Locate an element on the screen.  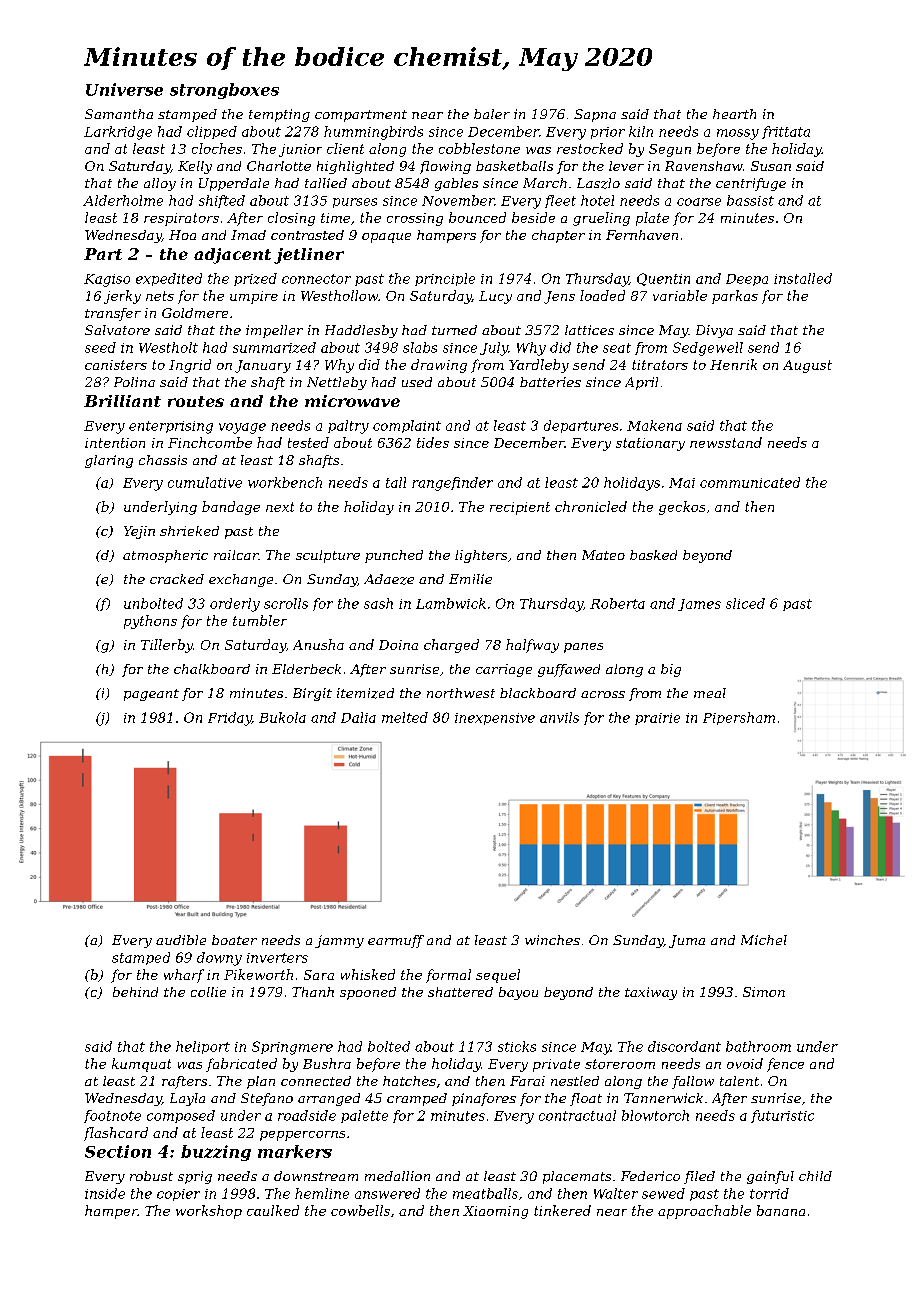
Quentin is located at coordinates (663, 279).
